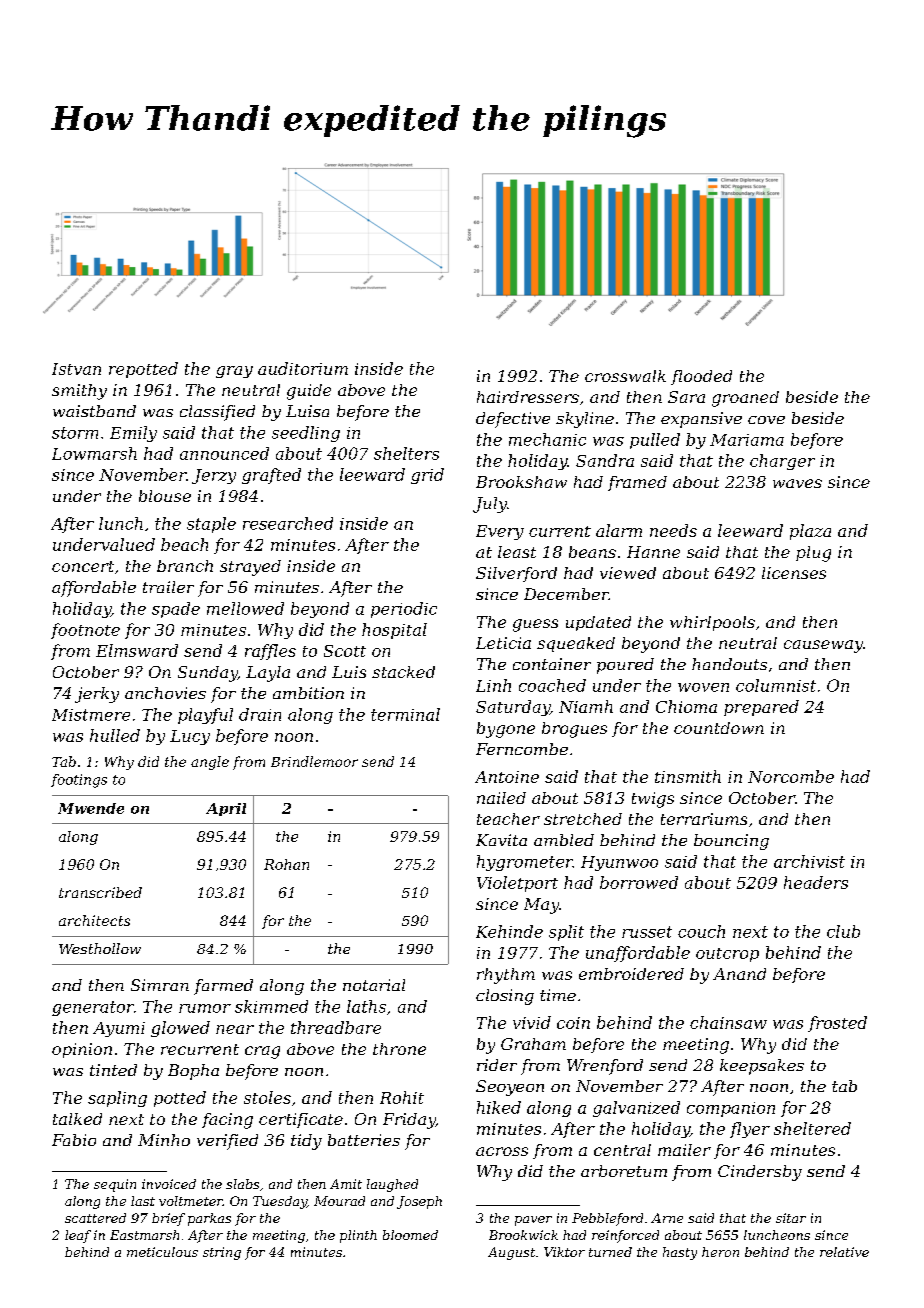 The width and height of the document is (924, 1308). What do you see at coordinates (731, 842) in the document?
I see `bouncing` at bounding box center [731, 842].
